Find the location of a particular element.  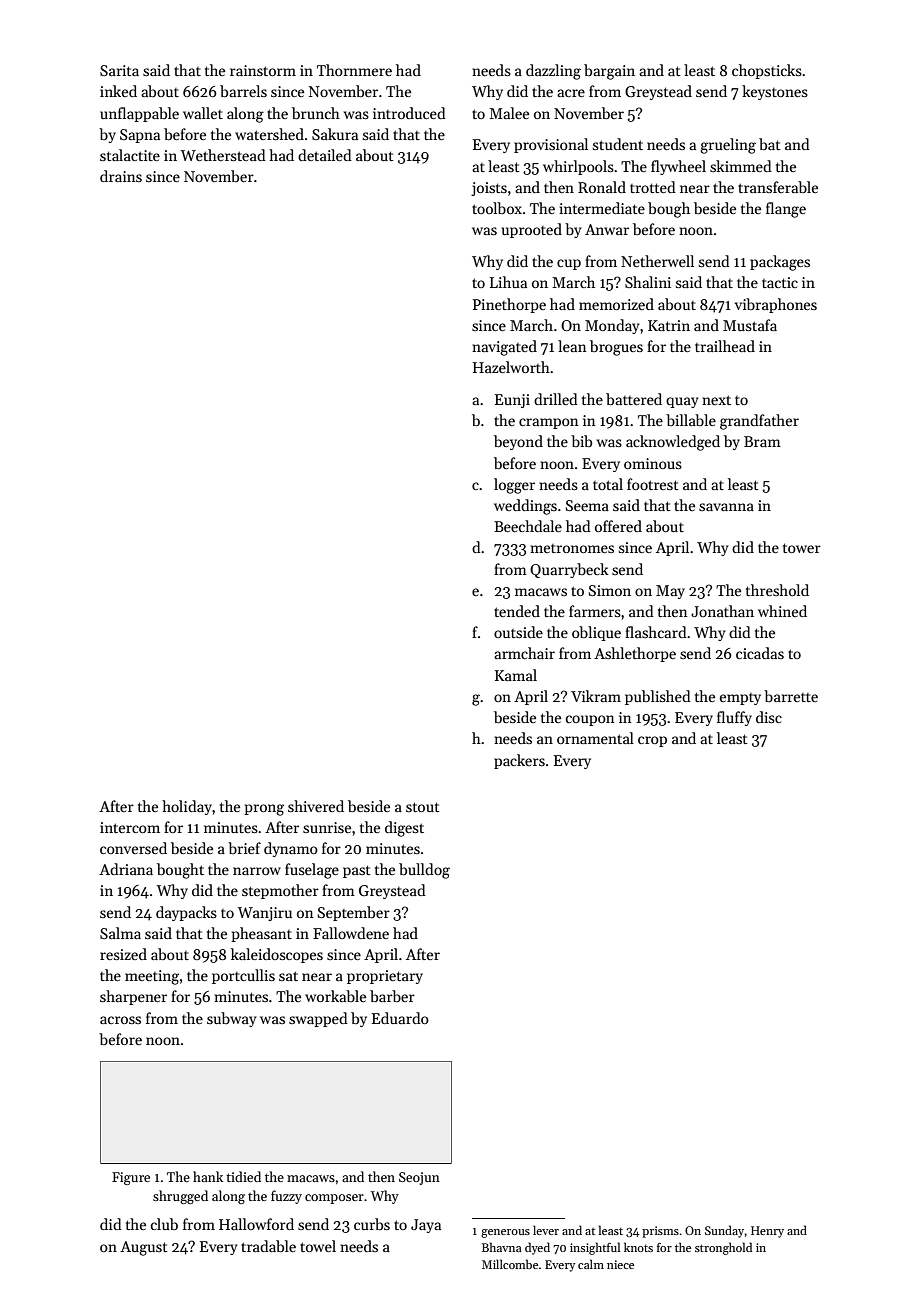

Eunji is located at coordinates (512, 401).
